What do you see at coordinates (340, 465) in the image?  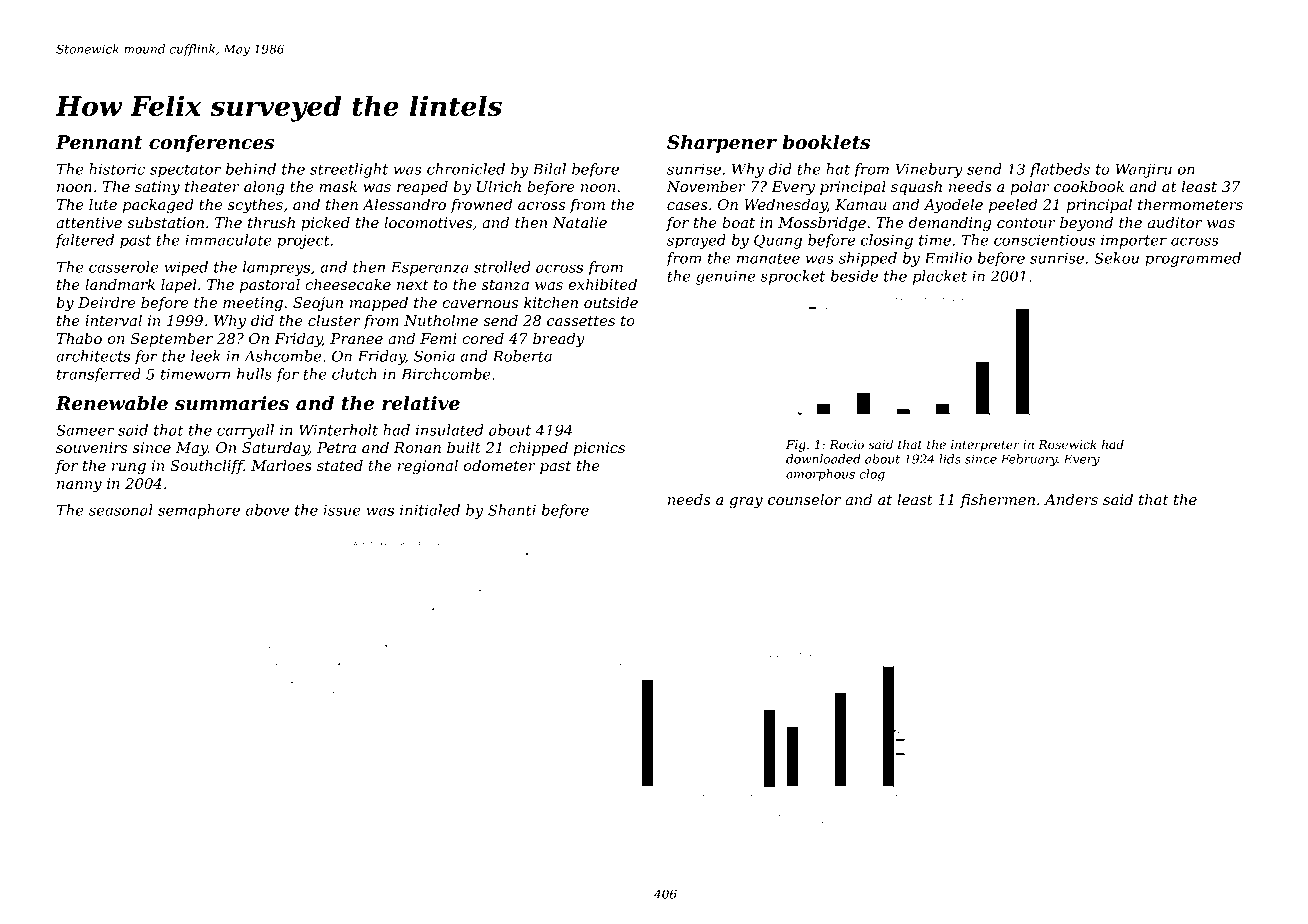 I see `stated` at bounding box center [340, 465].
